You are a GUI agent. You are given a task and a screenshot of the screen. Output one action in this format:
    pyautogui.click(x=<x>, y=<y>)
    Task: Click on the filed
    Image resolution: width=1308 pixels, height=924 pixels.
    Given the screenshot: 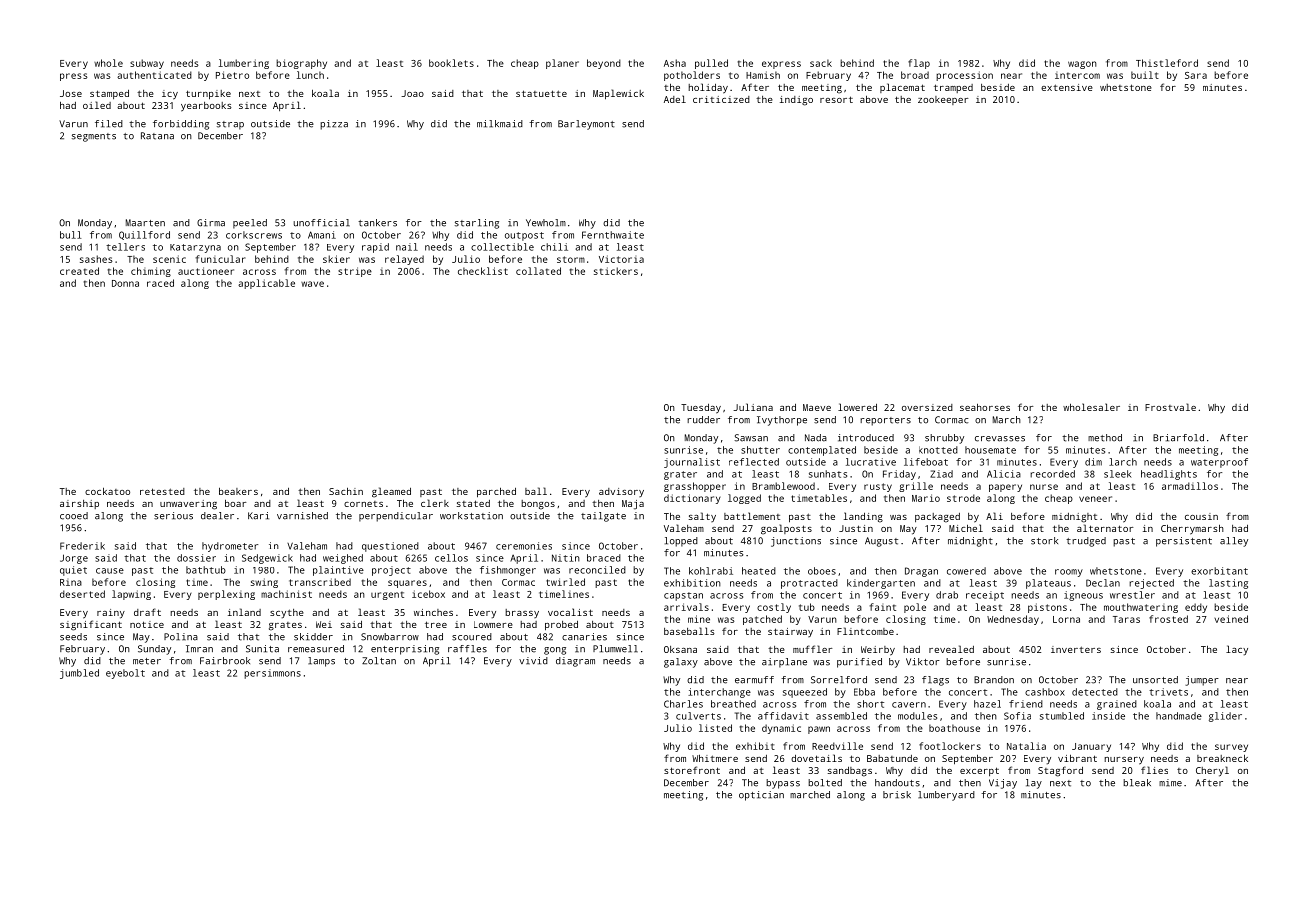 What is the action you would take?
    pyautogui.click(x=109, y=124)
